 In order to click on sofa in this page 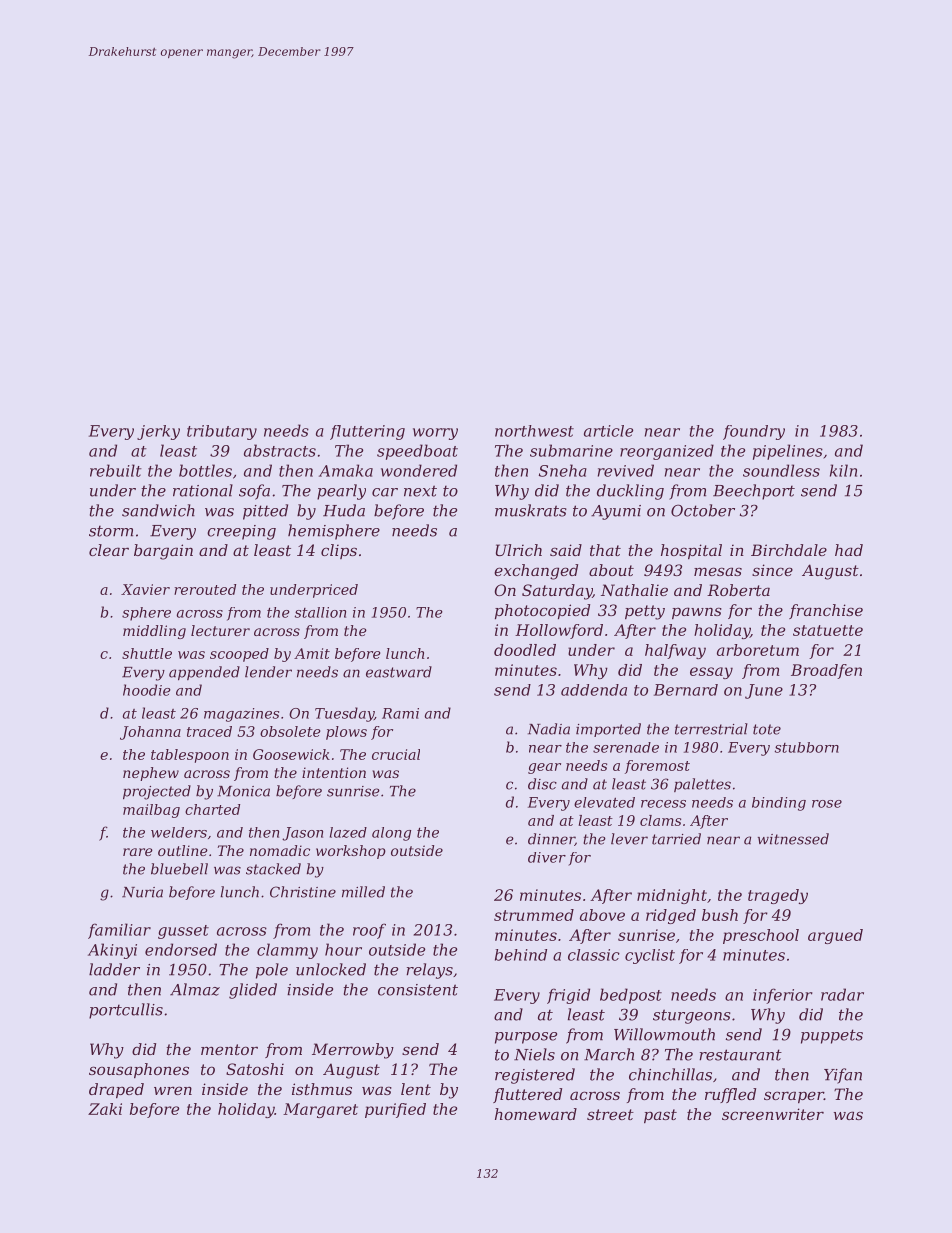, I will do `click(254, 492)`.
